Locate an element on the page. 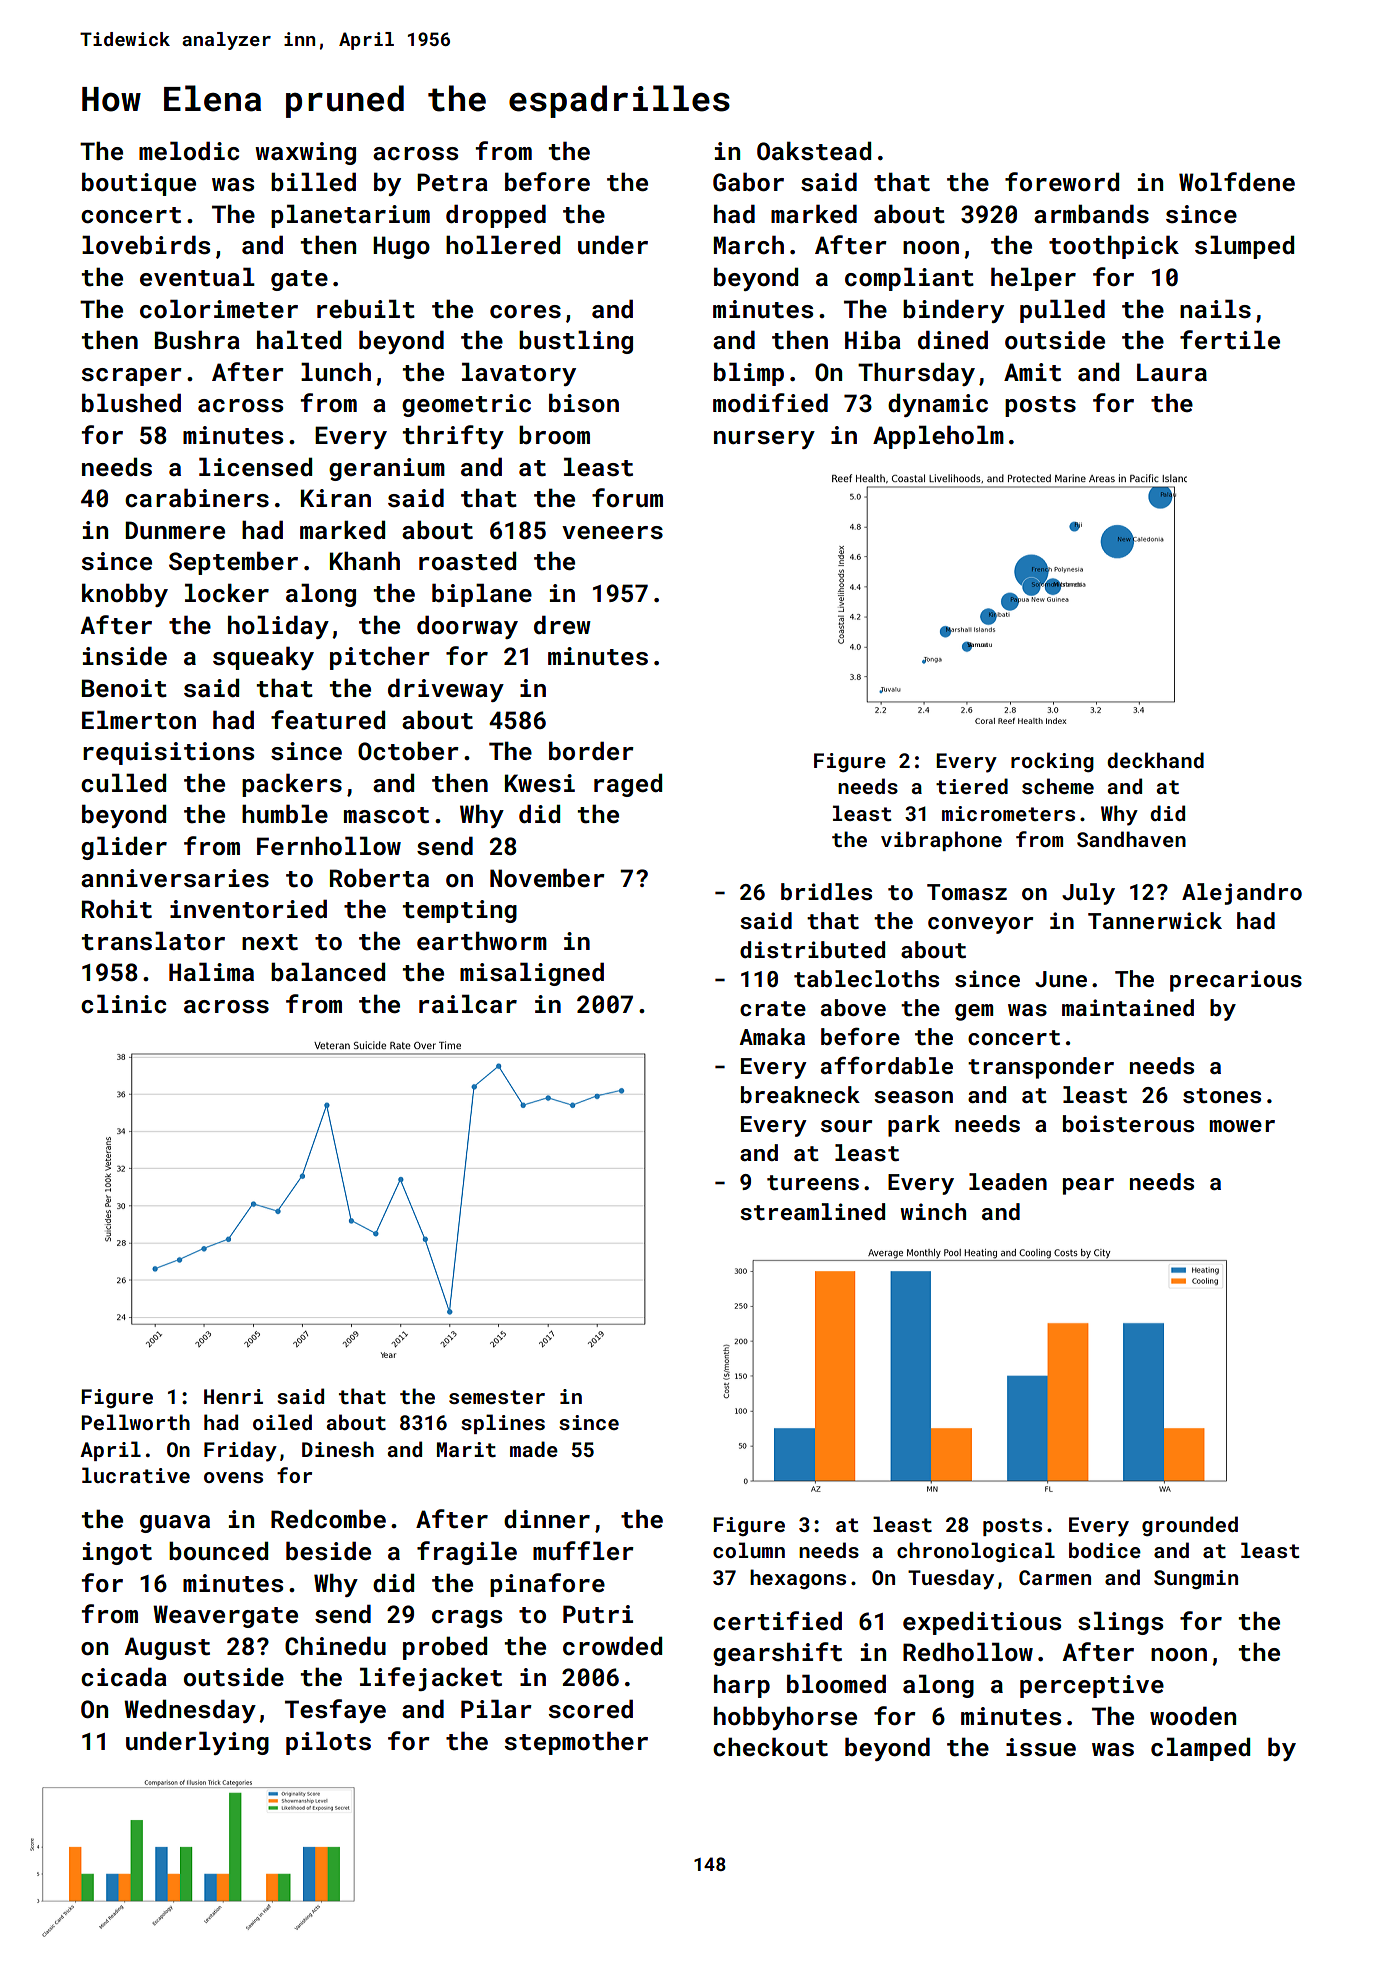  micrometers is located at coordinates (1008, 813).
